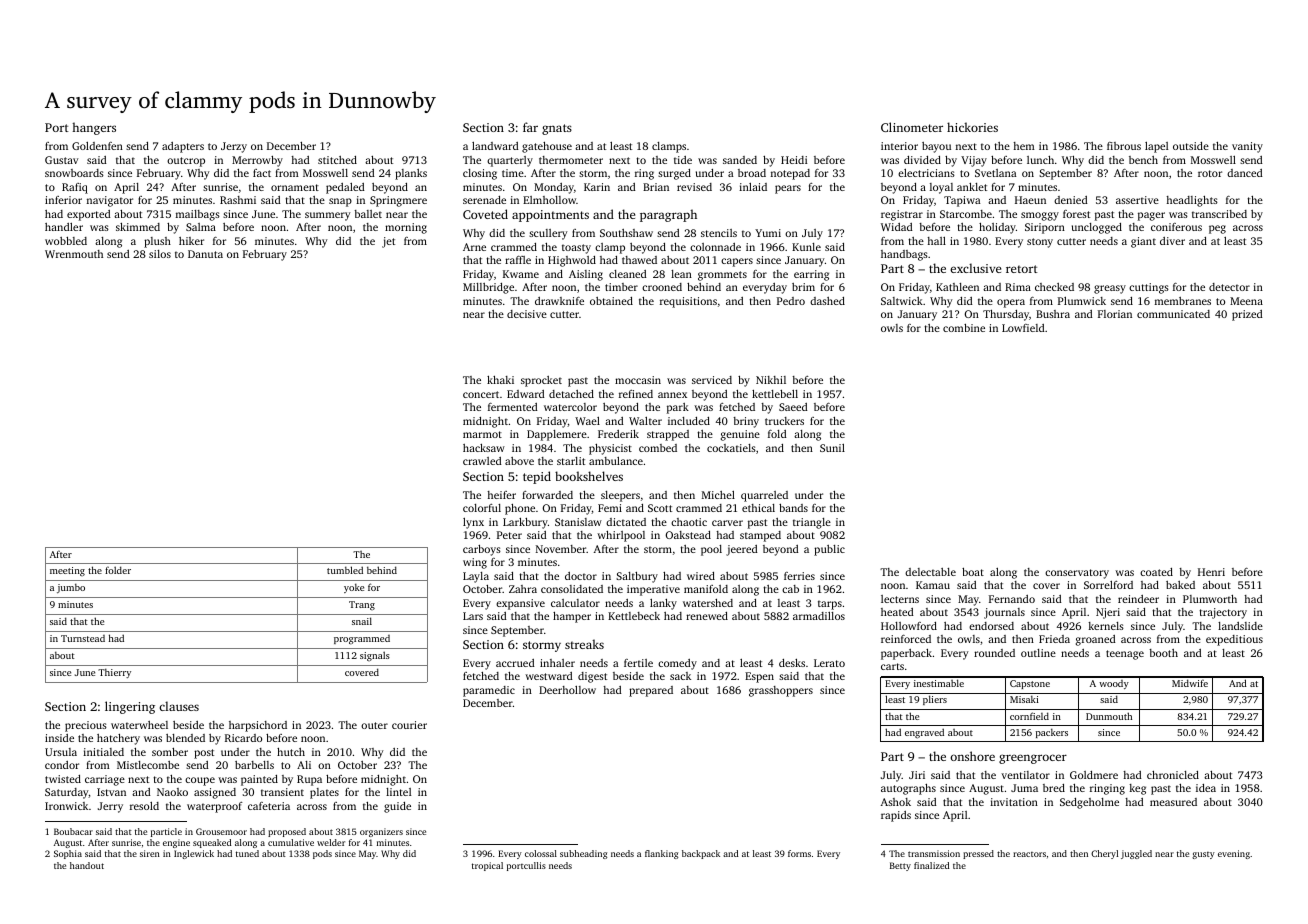 This page has width=1308, height=924. What do you see at coordinates (201, 227) in the page?
I see `Salma` at bounding box center [201, 227].
